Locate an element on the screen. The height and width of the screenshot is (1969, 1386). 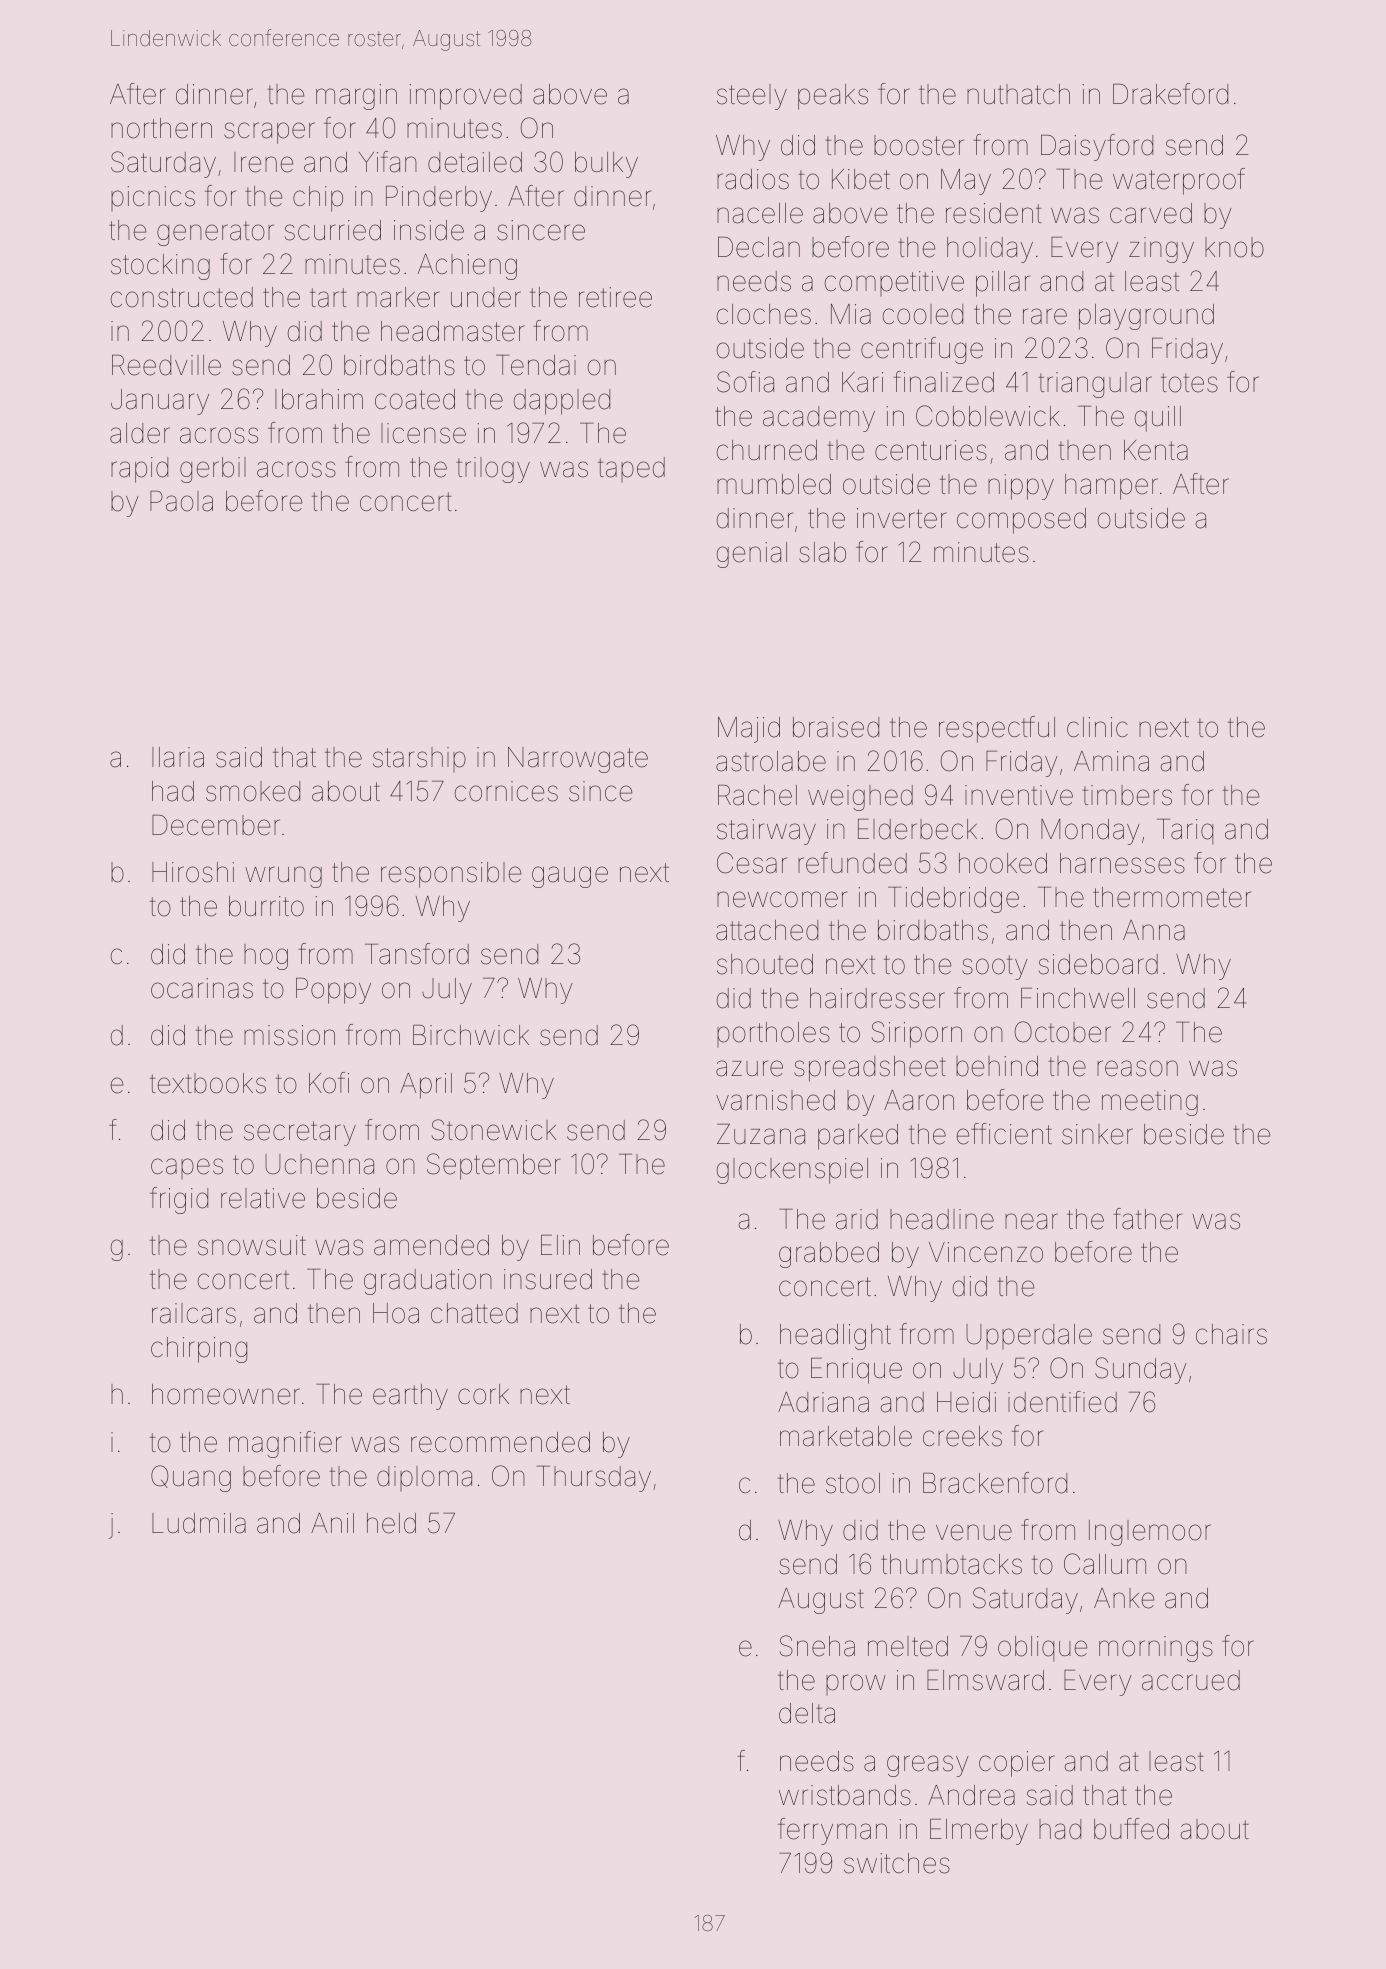
detailed is located at coordinates (475, 162).
